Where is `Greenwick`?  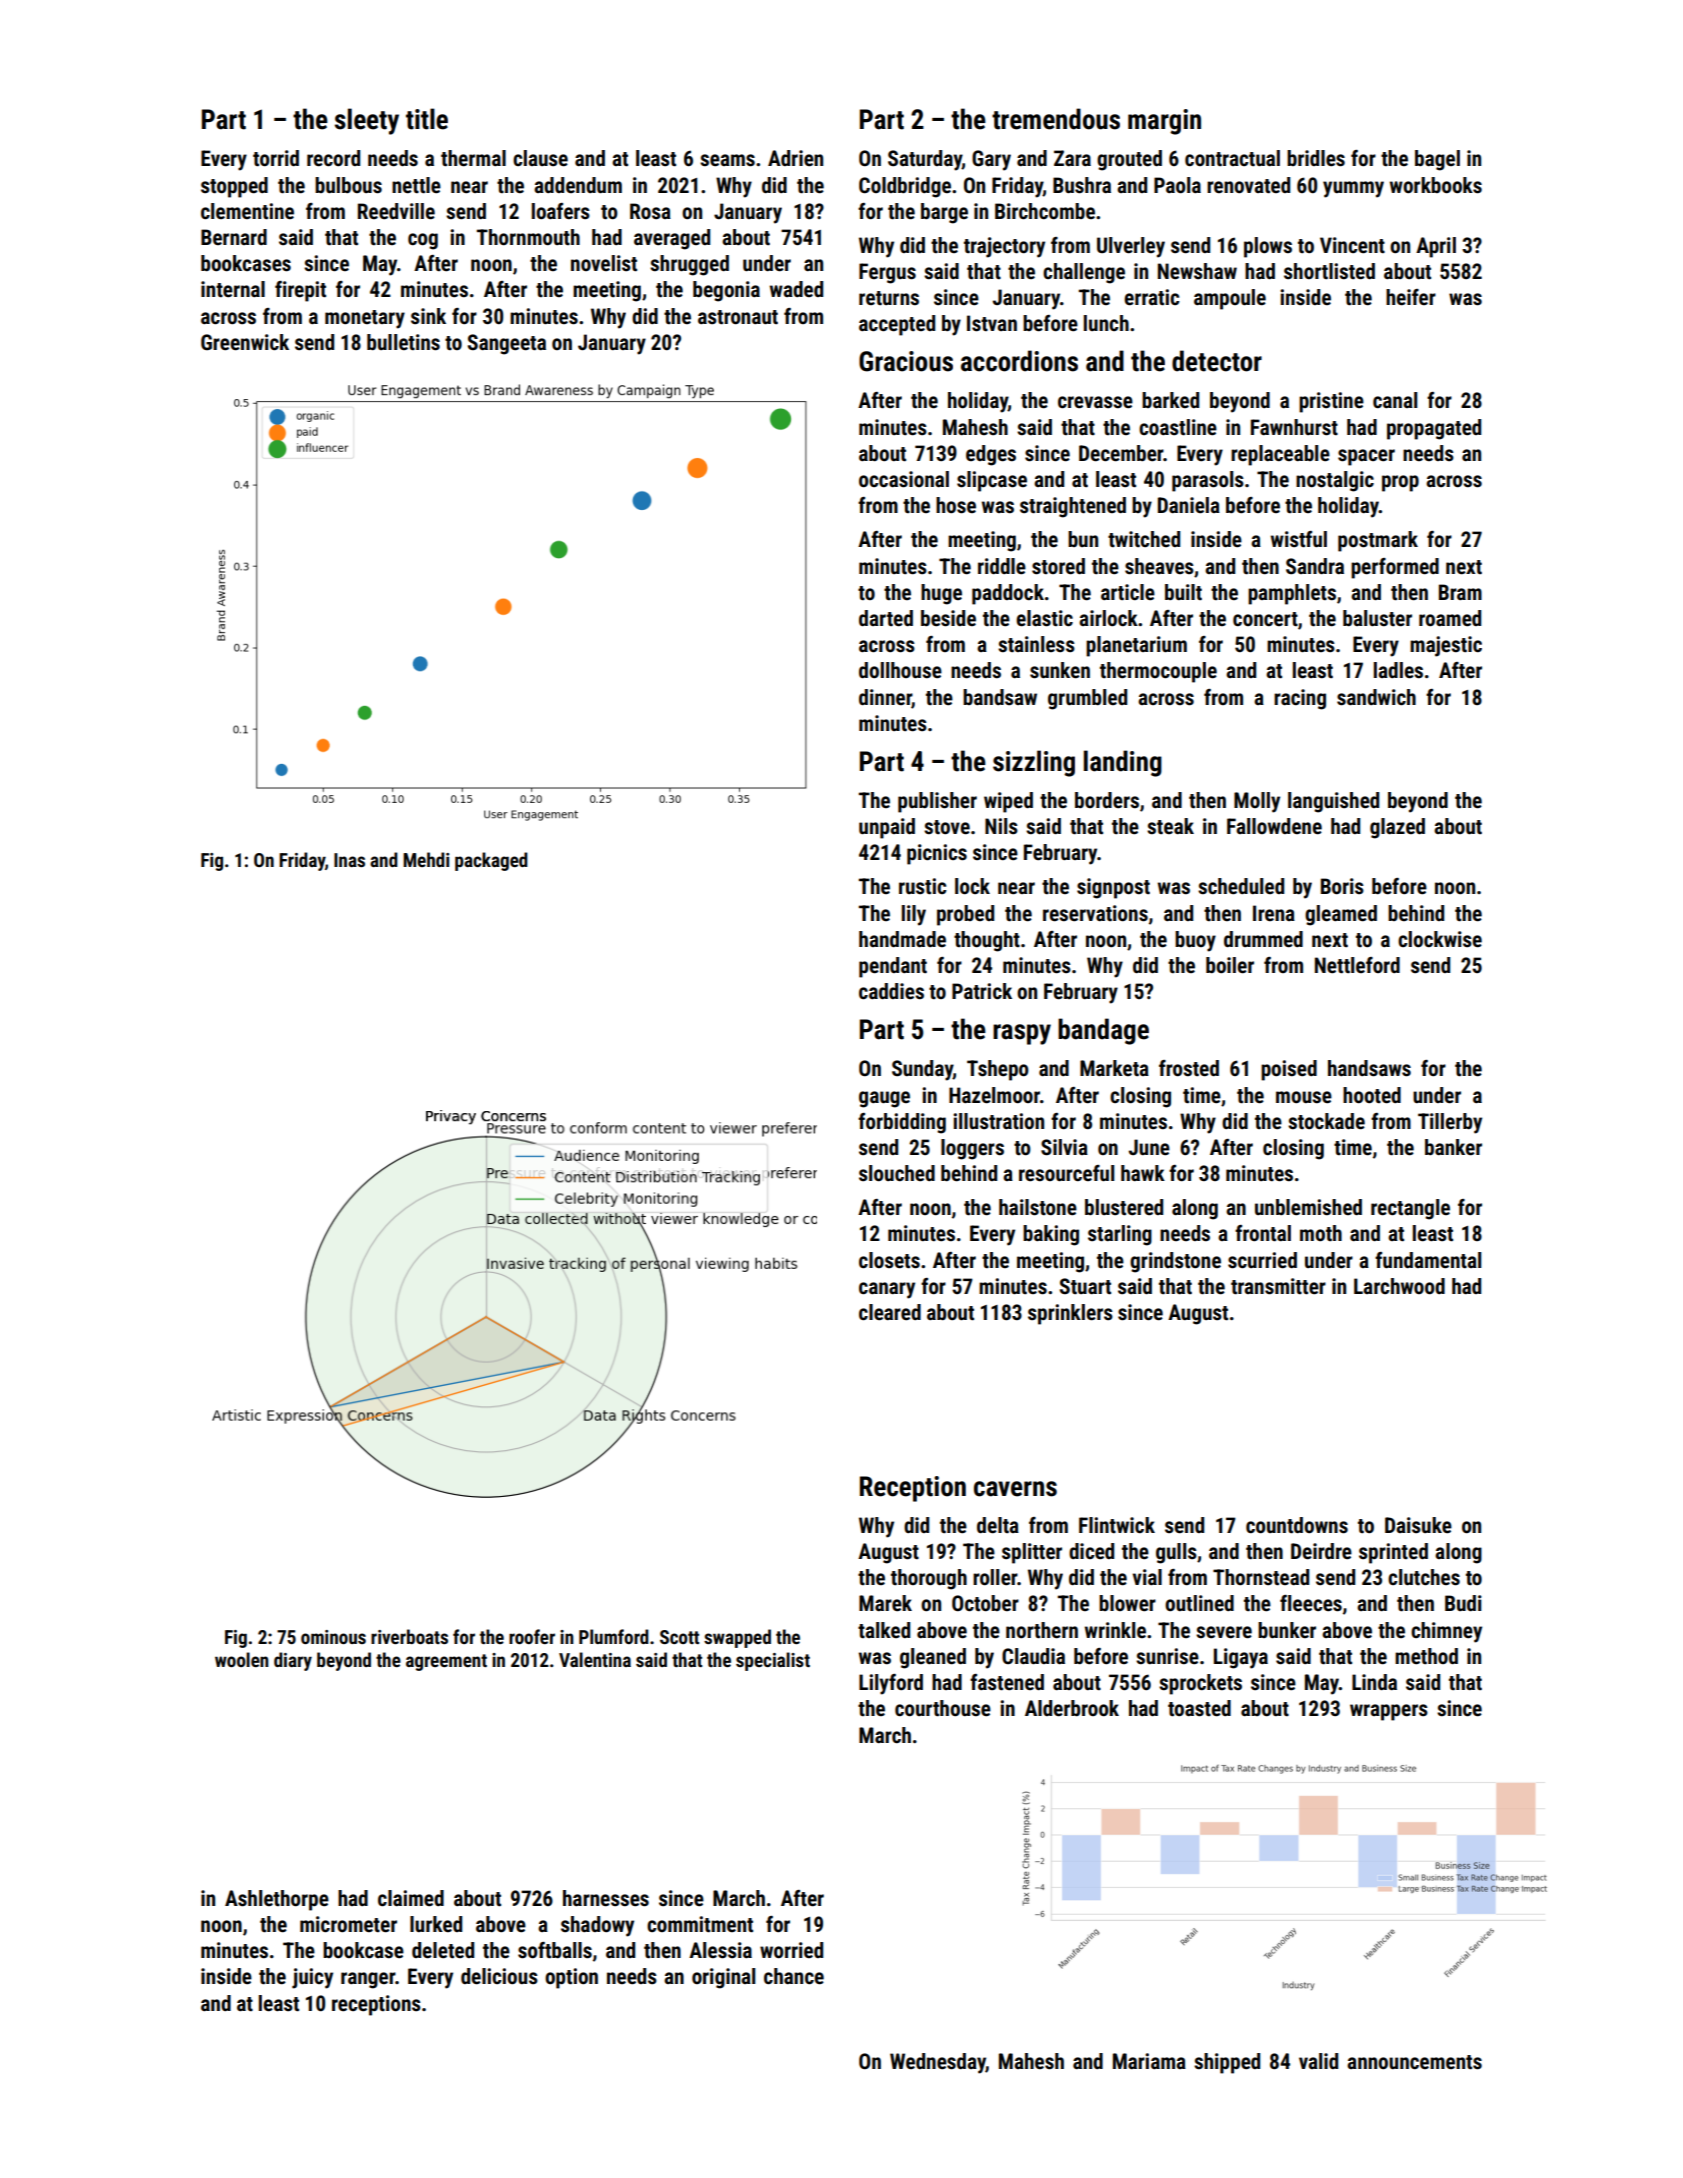 Greenwick is located at coordinates (245, 342).
